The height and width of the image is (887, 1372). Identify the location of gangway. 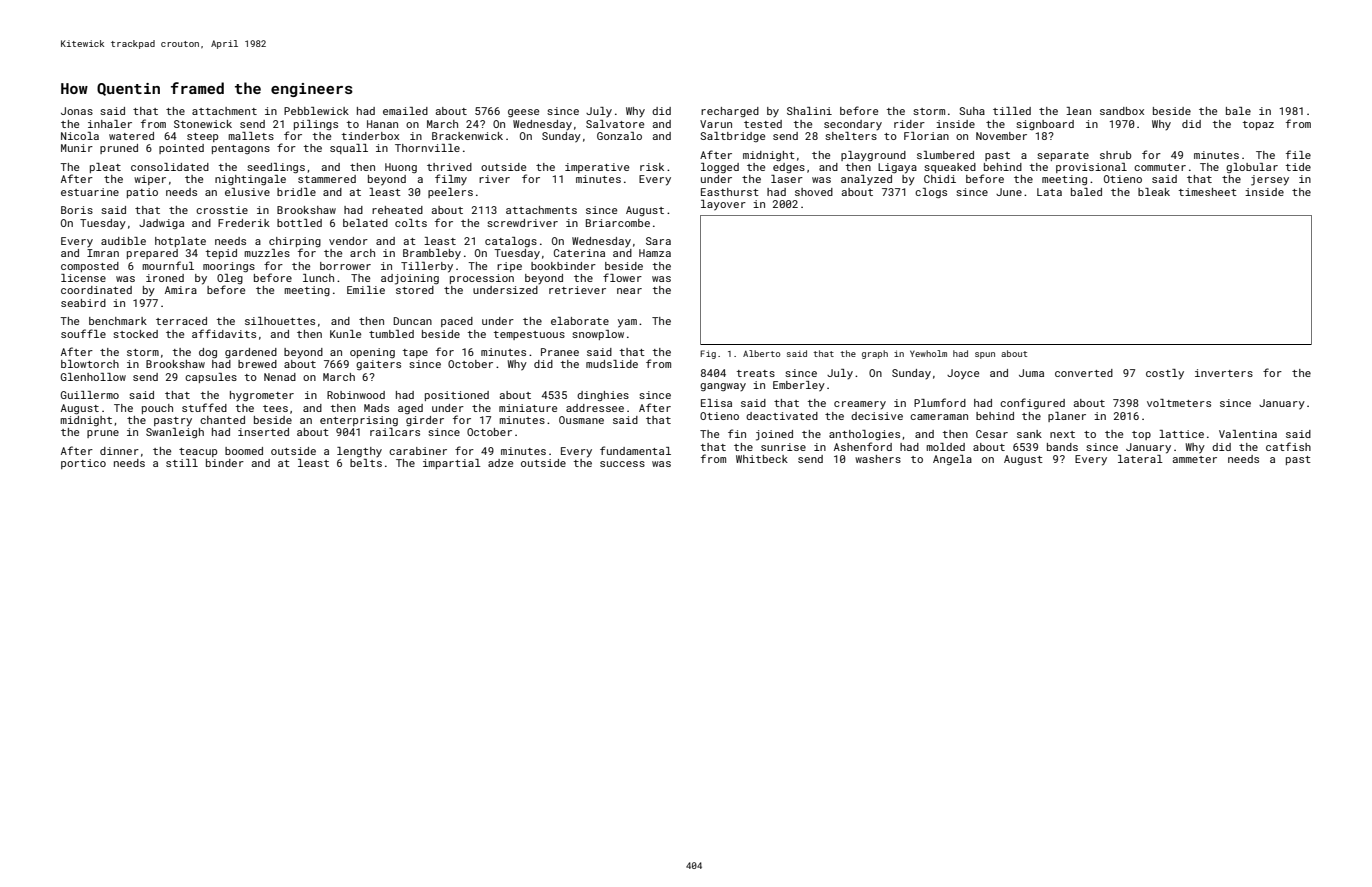
(723, 387).
